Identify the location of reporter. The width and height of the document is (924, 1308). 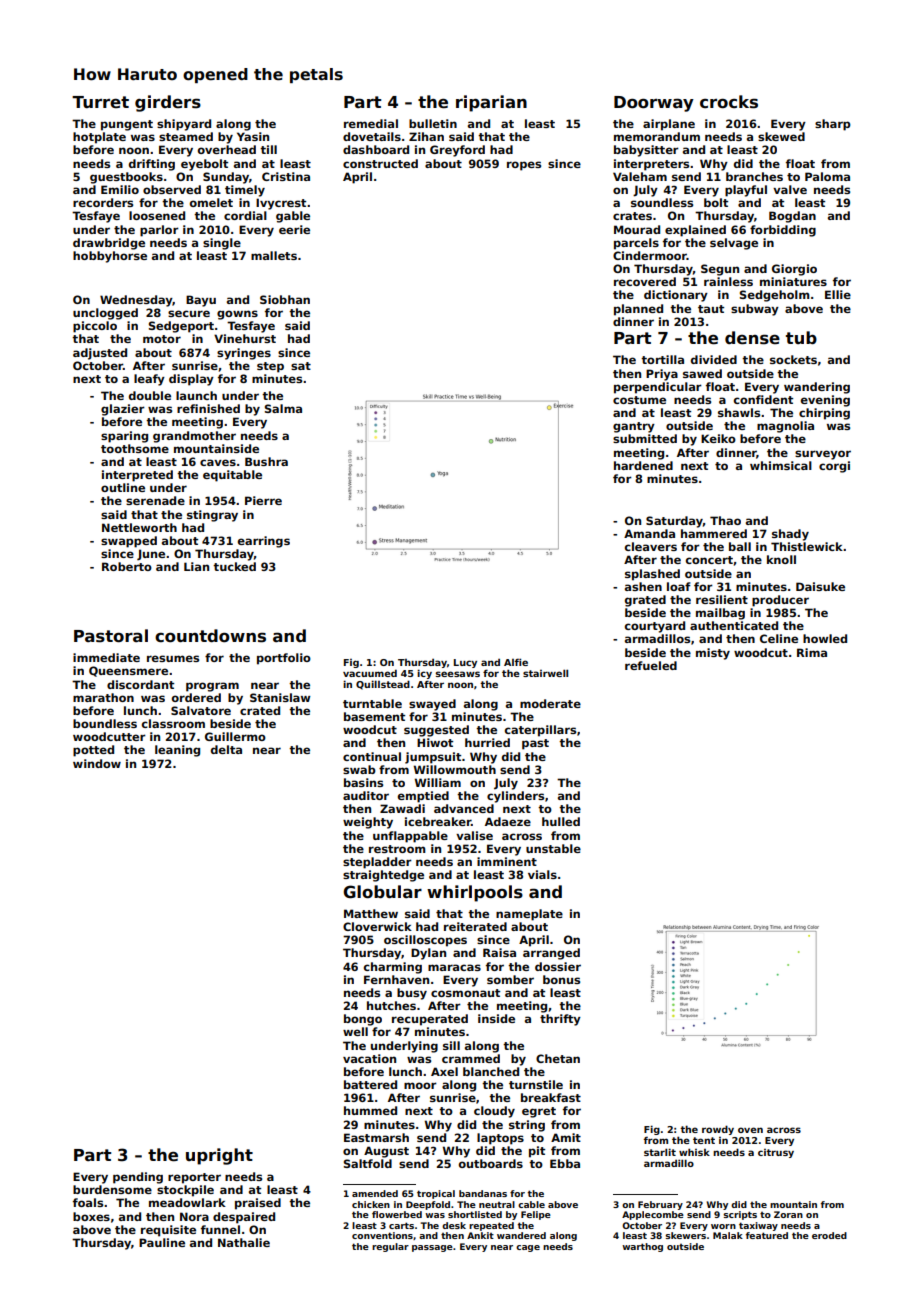
(194, 1178).
